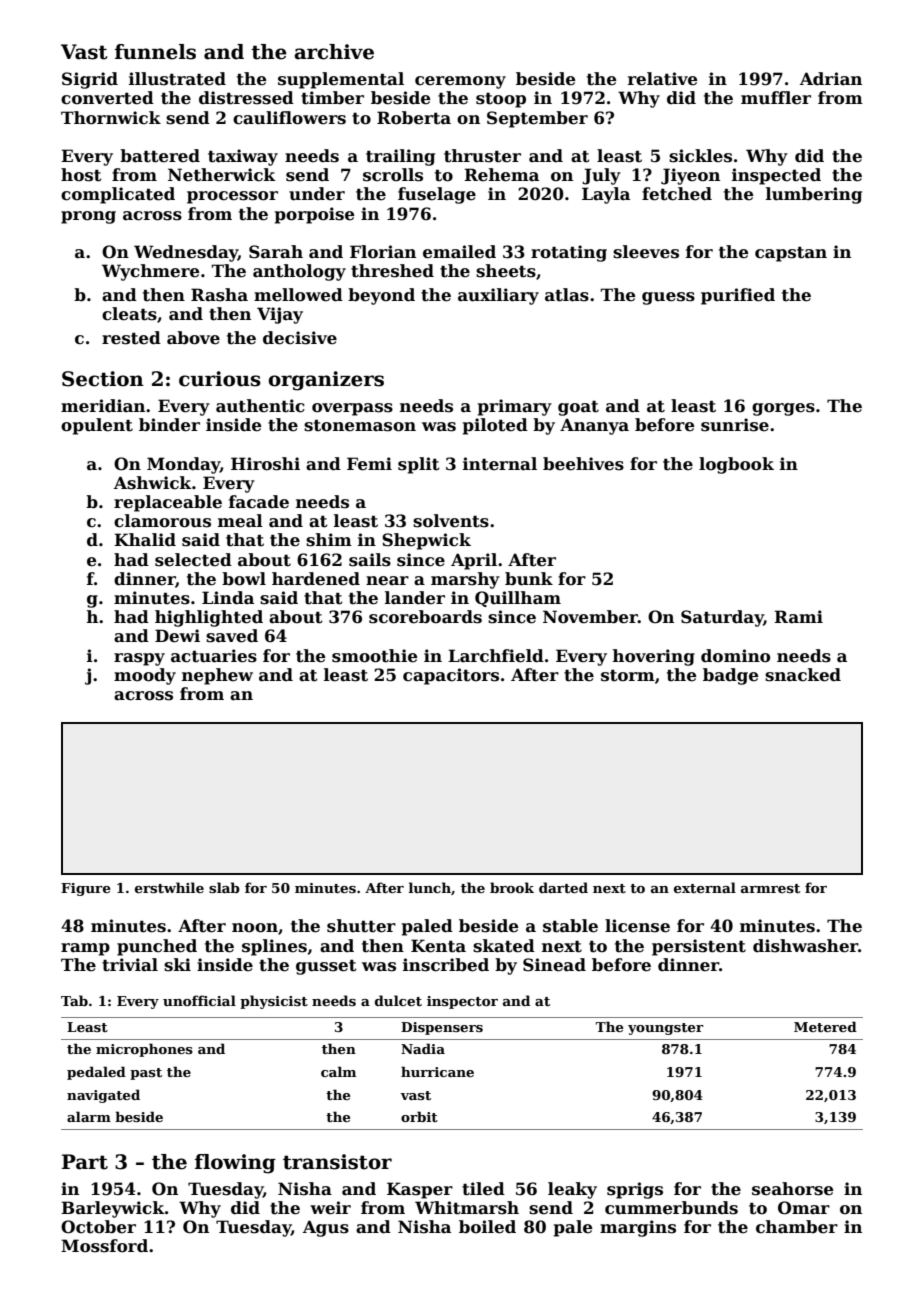  Describe the element at coordinates (383, 252) in the screenshot. I see `Florian` at that location.
